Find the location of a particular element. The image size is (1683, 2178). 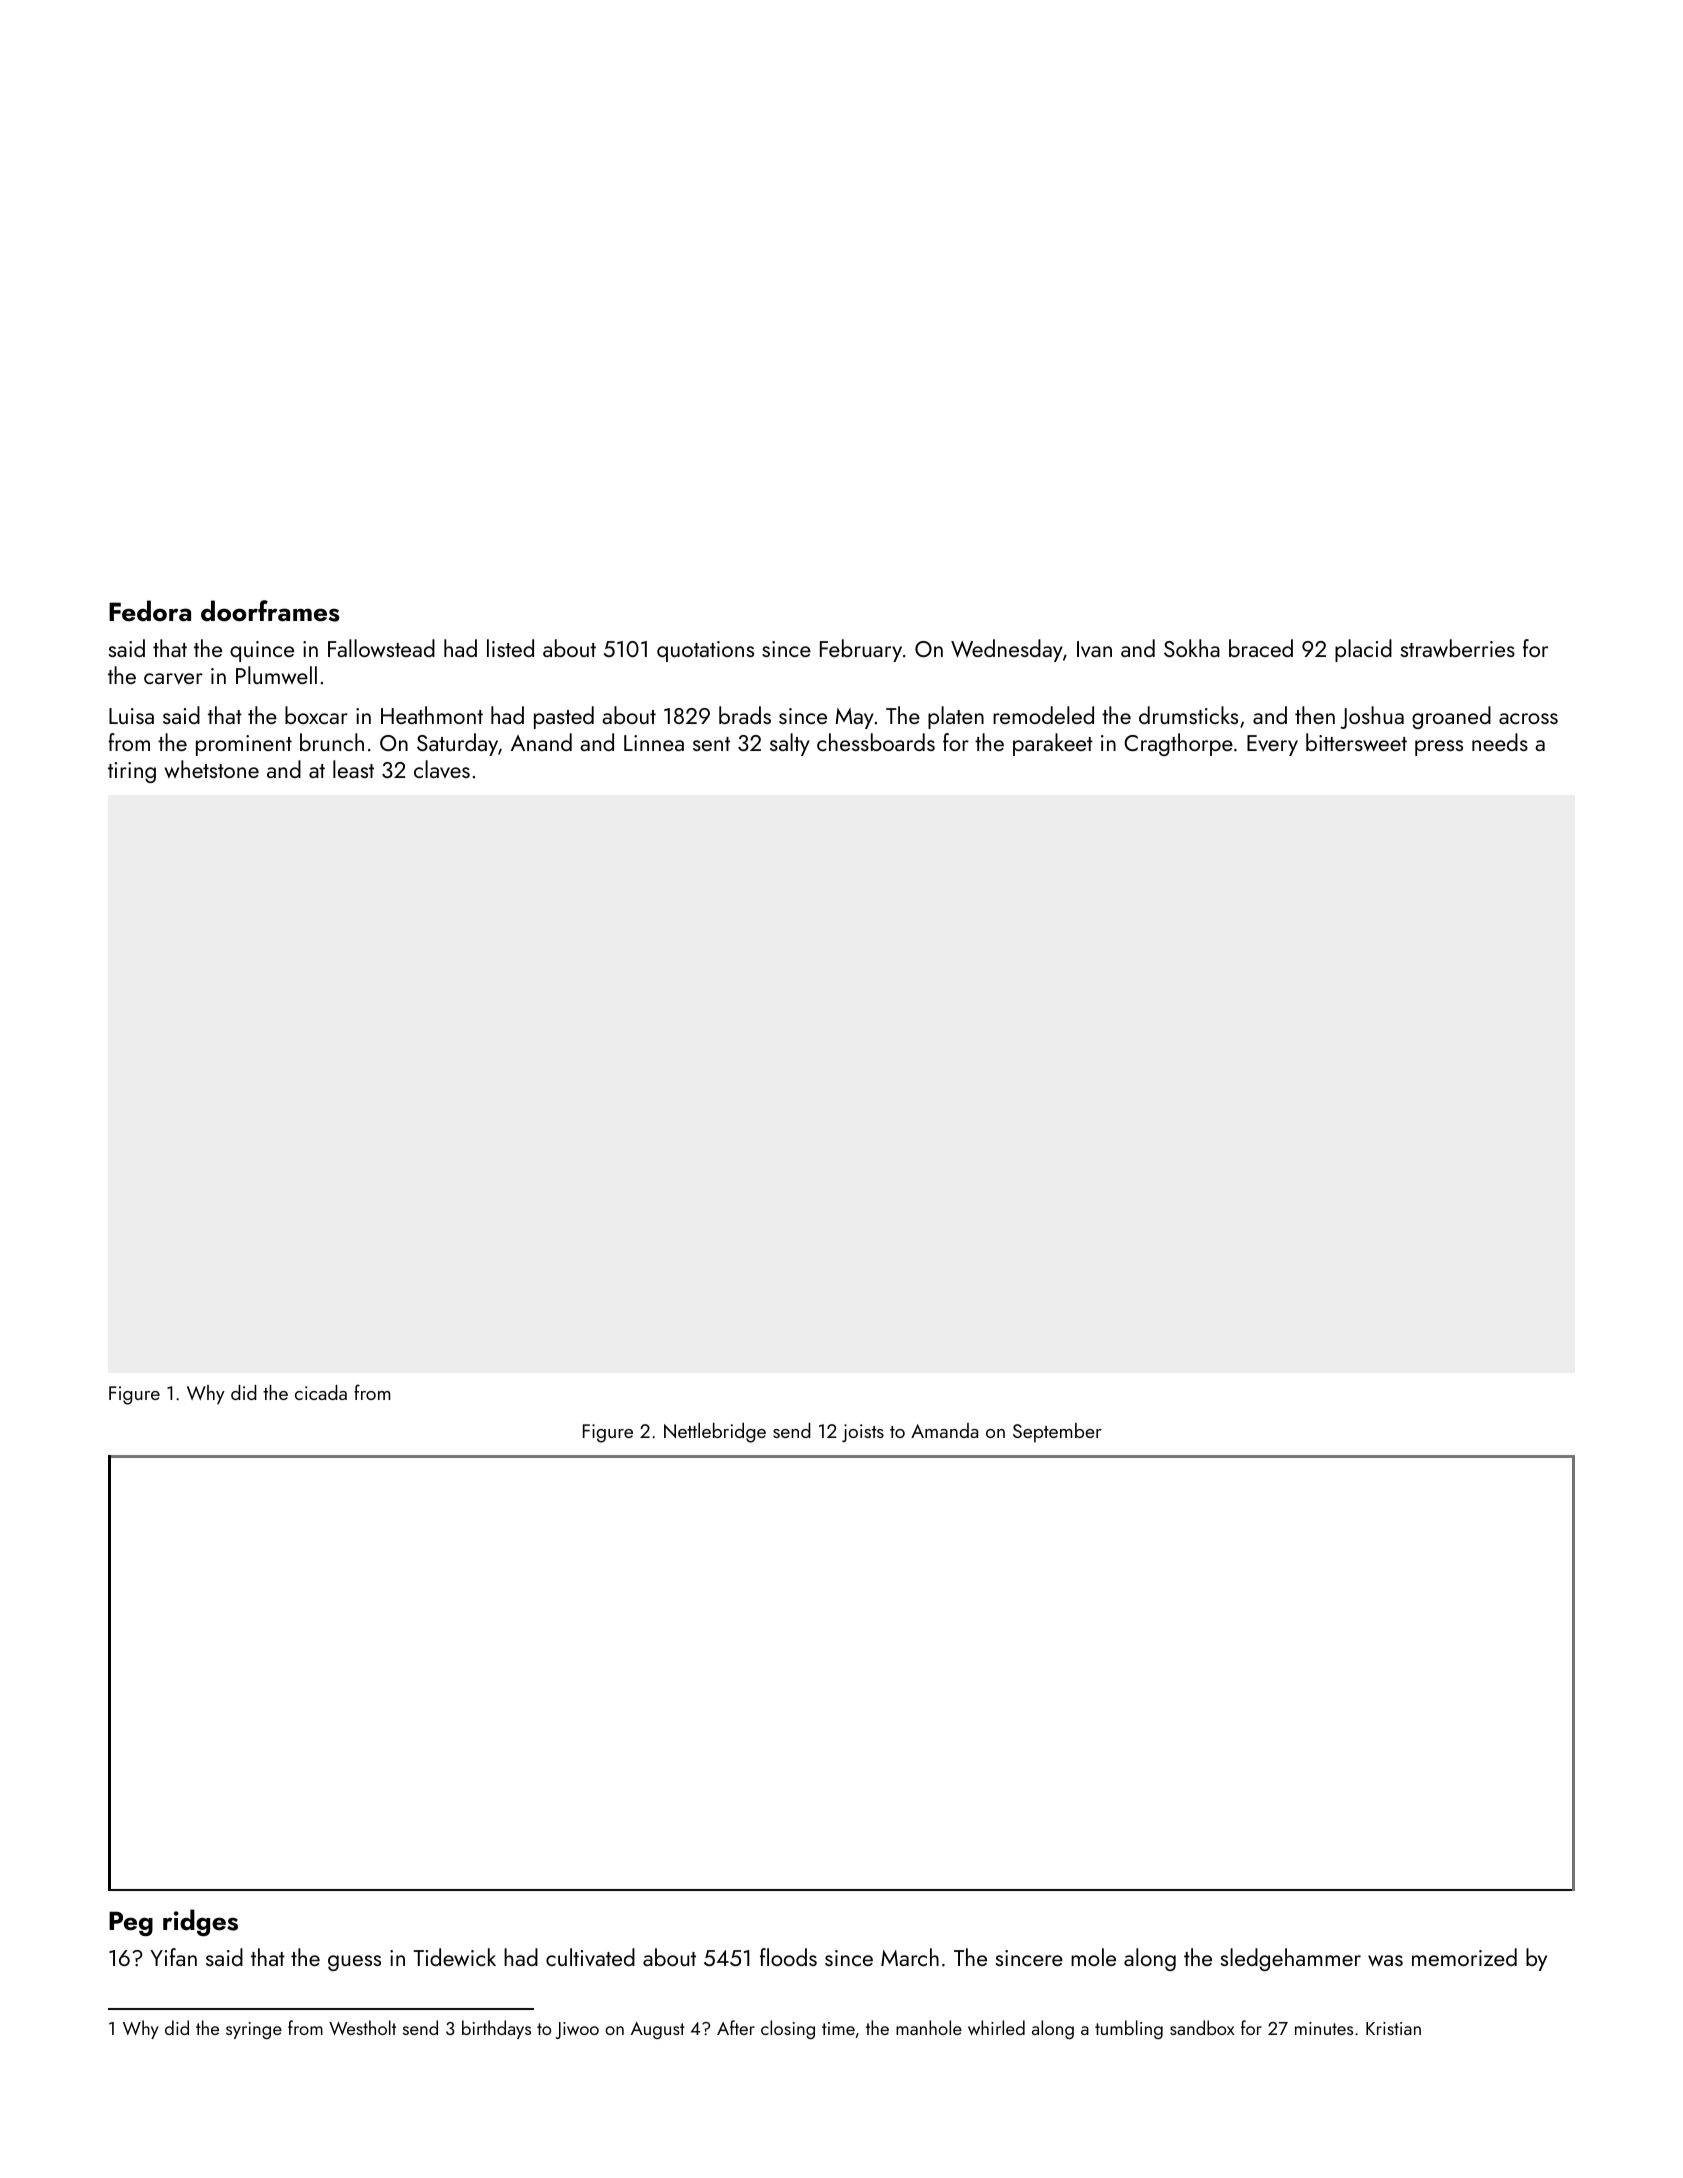

Fedora is located at coordinates (150, 611).
